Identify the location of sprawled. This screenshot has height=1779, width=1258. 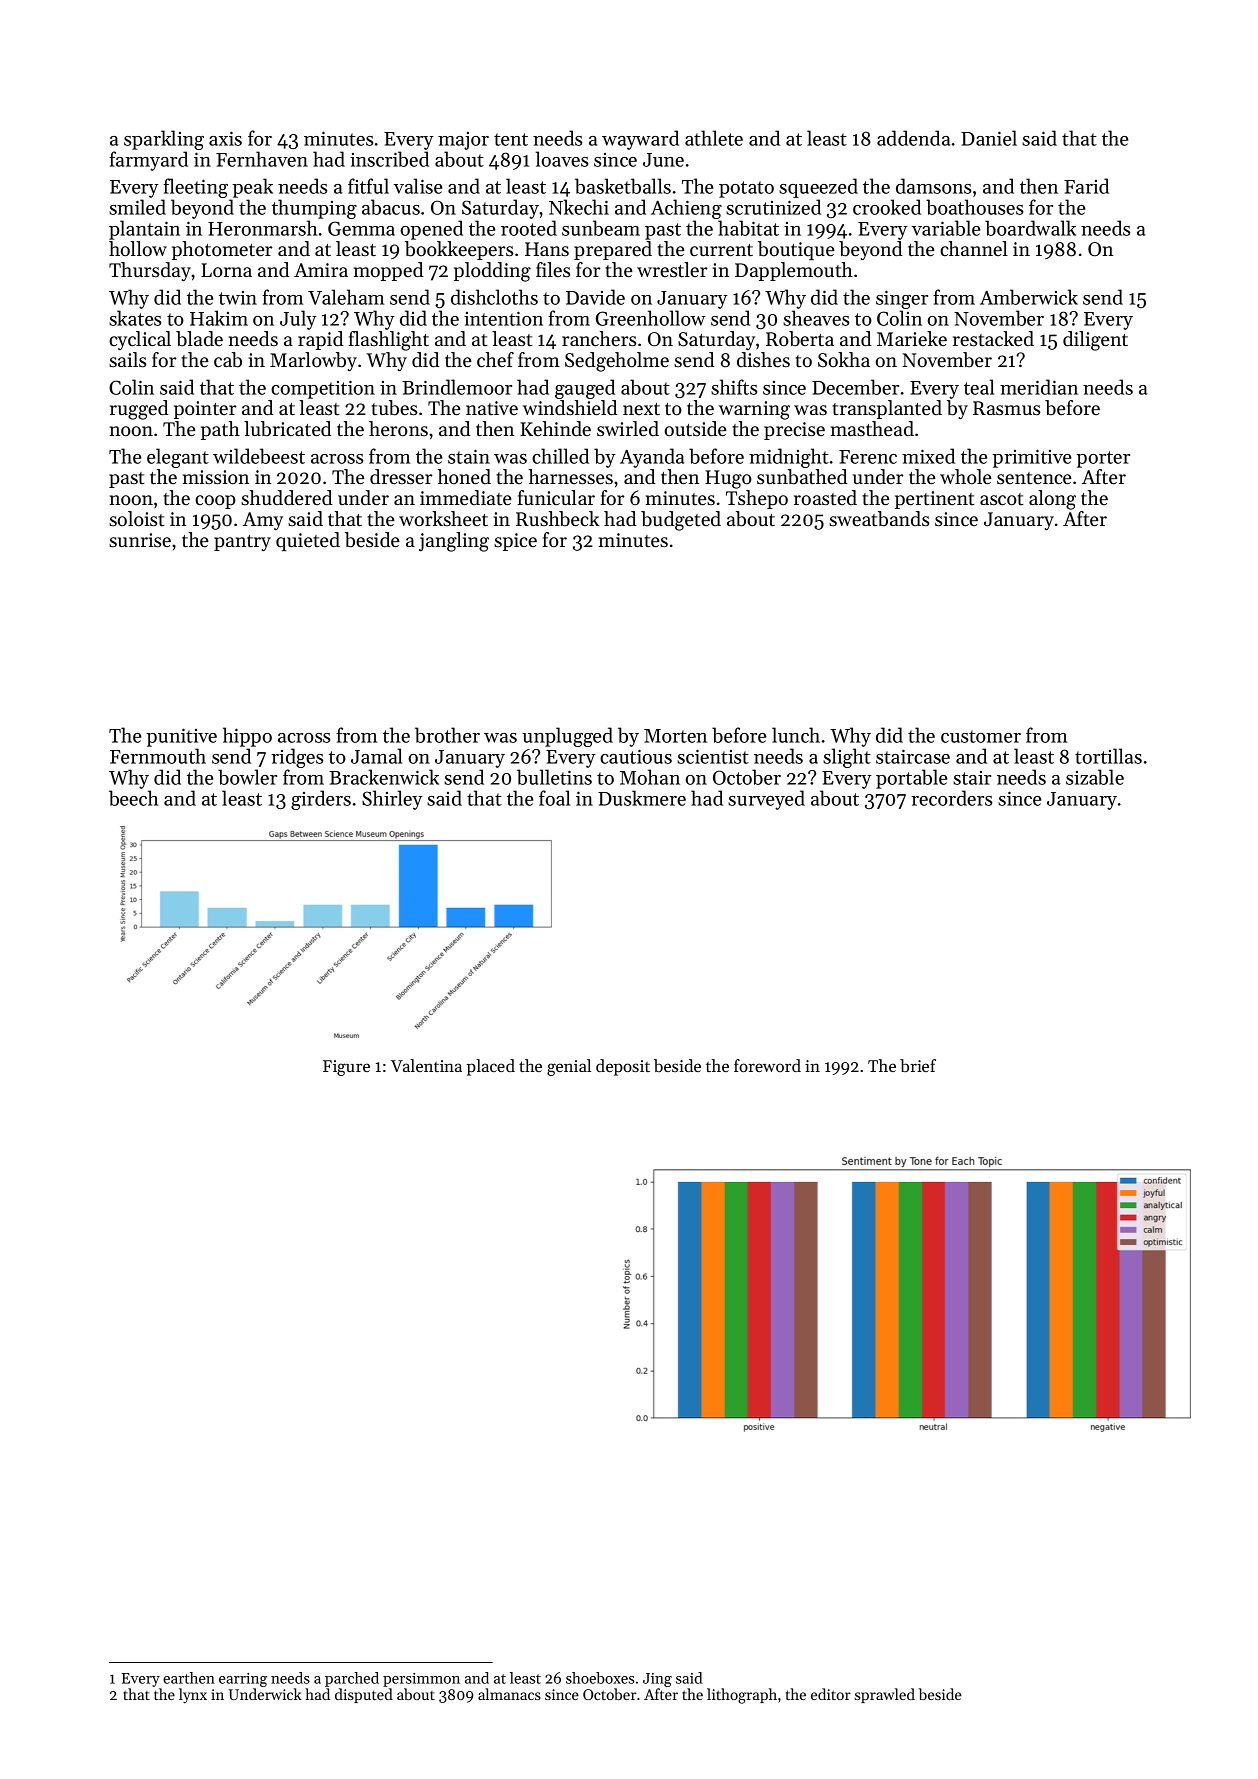
(885, 1695).
